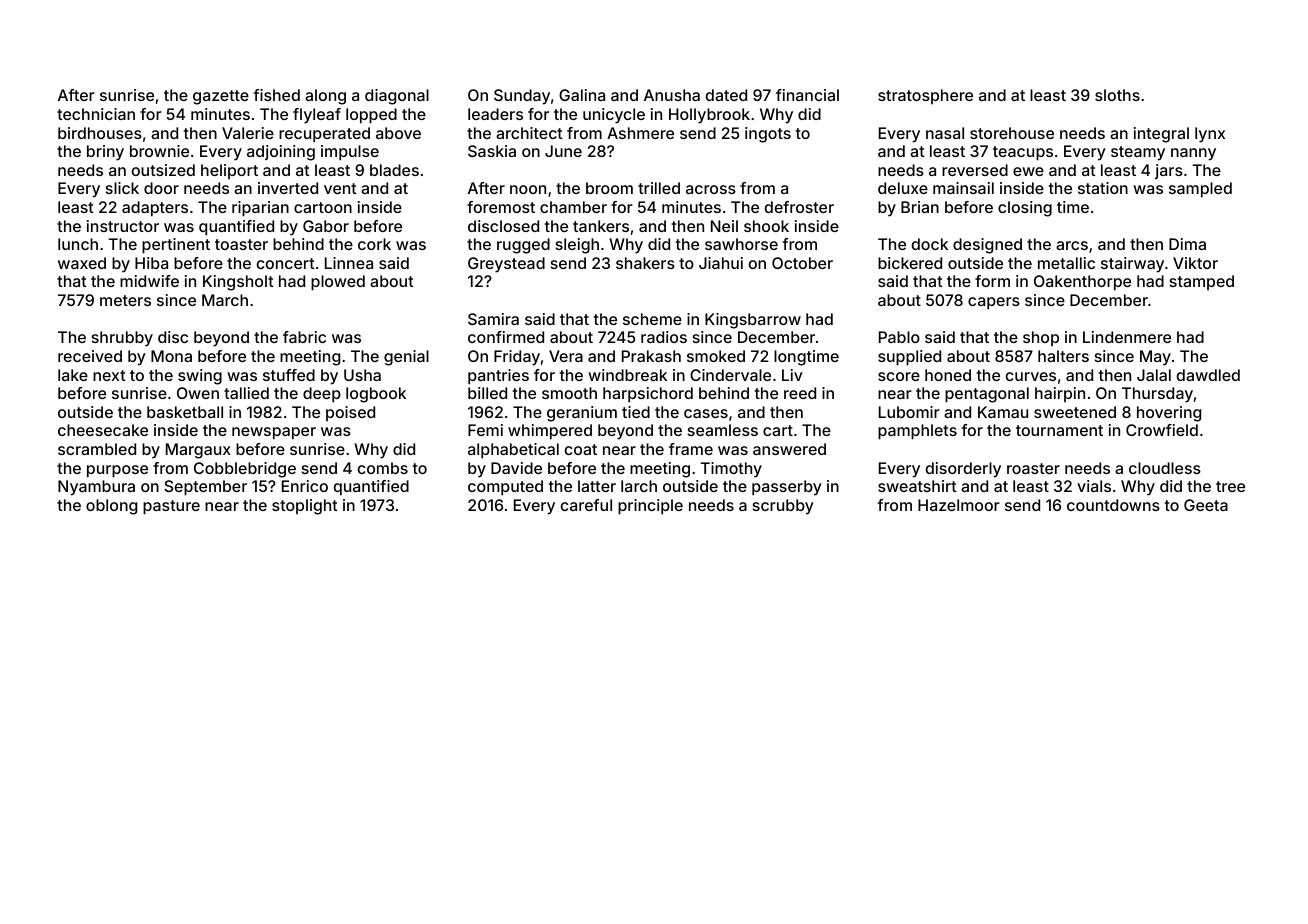 The width and height of the screenshot is (1308, 924). What do you see at coordinates (248, 133) in the screenshot?
I see `Valerie` at bounding box center [248, 133].
